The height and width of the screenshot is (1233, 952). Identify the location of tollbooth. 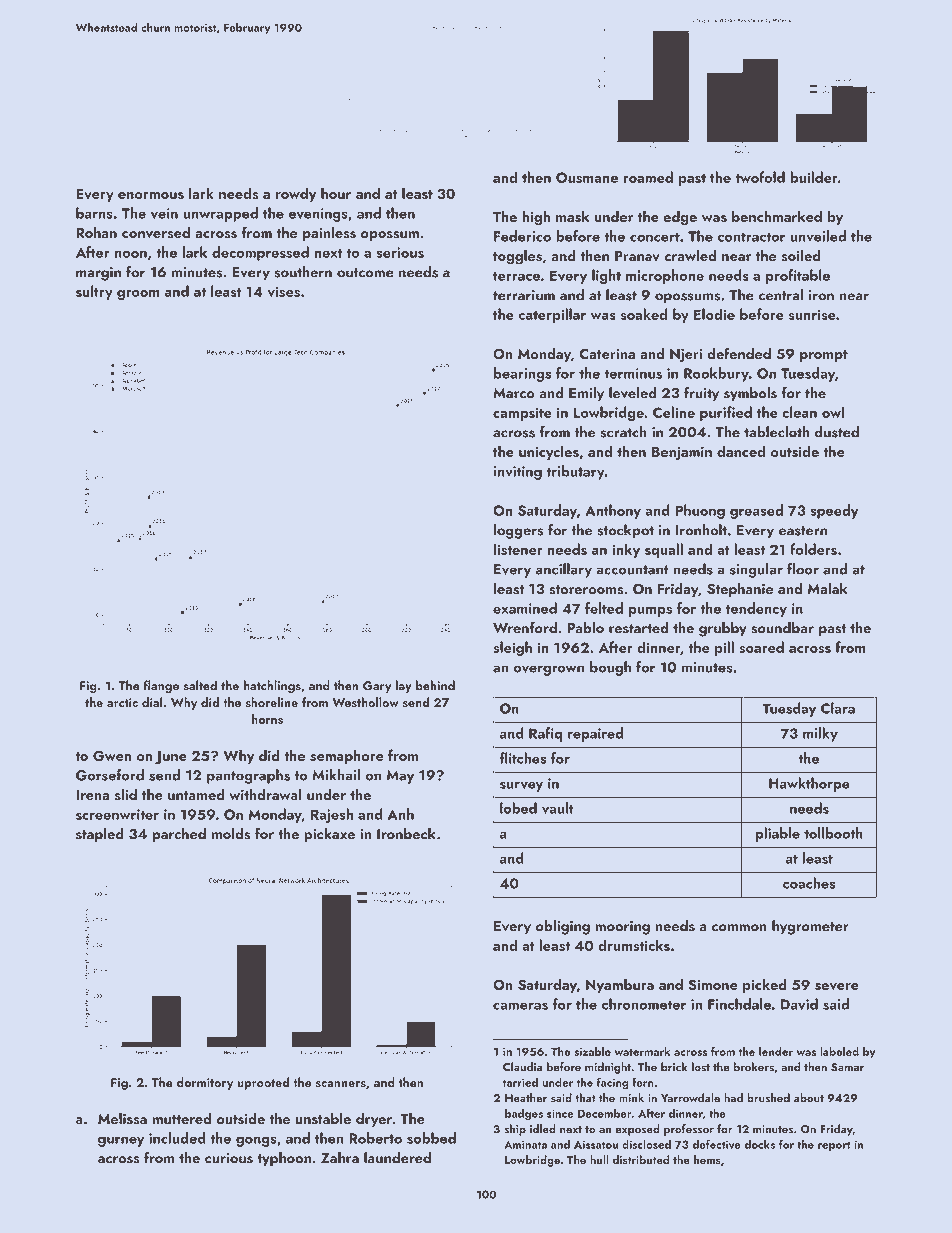
(833, 833).
